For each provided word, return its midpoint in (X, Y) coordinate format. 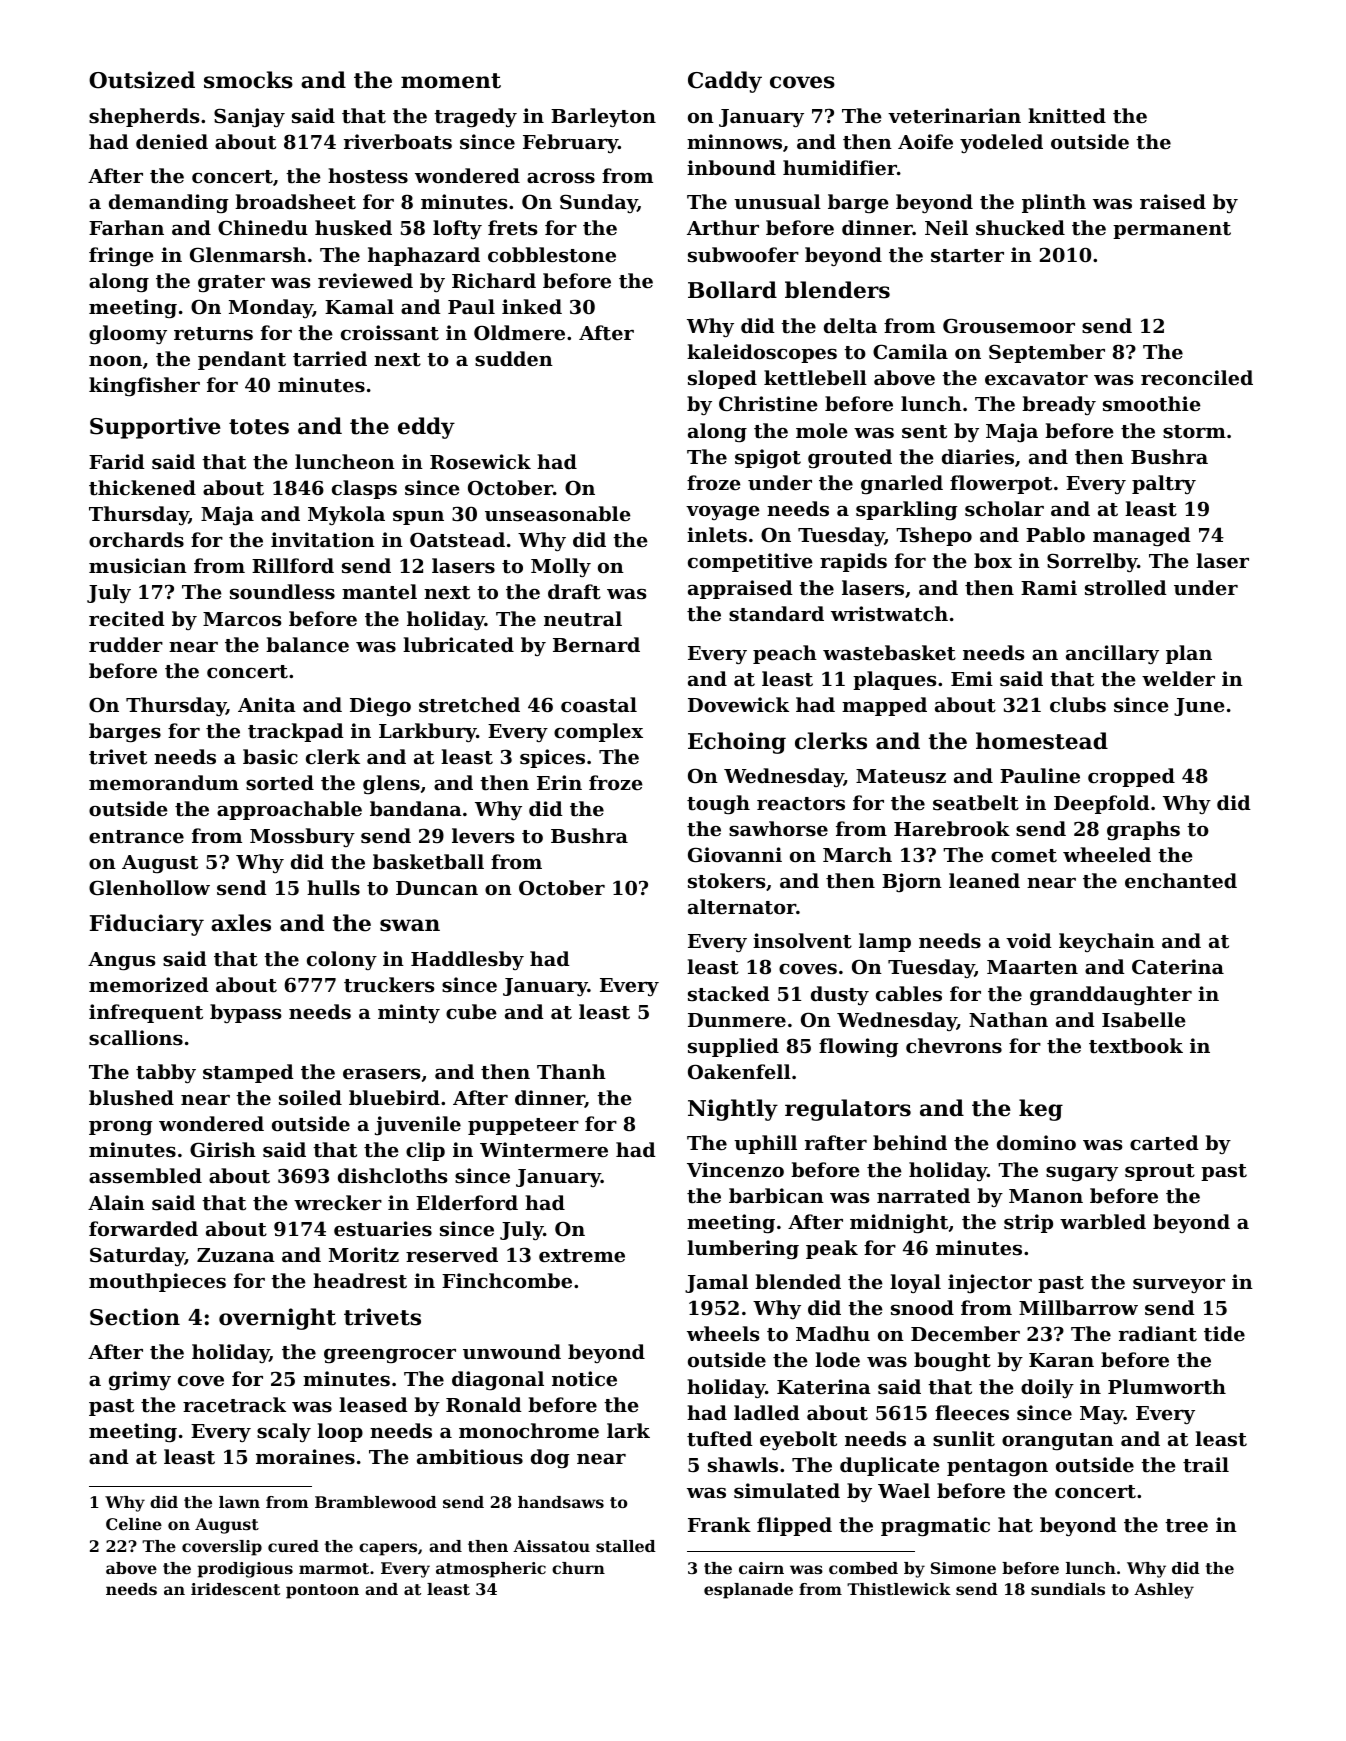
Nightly (733, 1110)
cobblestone (552, 255)
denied (172, 141)
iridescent (235, 1589)
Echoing (737, 743)
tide (1224, 1333)
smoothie (1152, 404)
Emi (972, 678)
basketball (428, 862)
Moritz (364, 1254)
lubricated (458, 645)
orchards (136, 540)
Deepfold (1102, 804)
